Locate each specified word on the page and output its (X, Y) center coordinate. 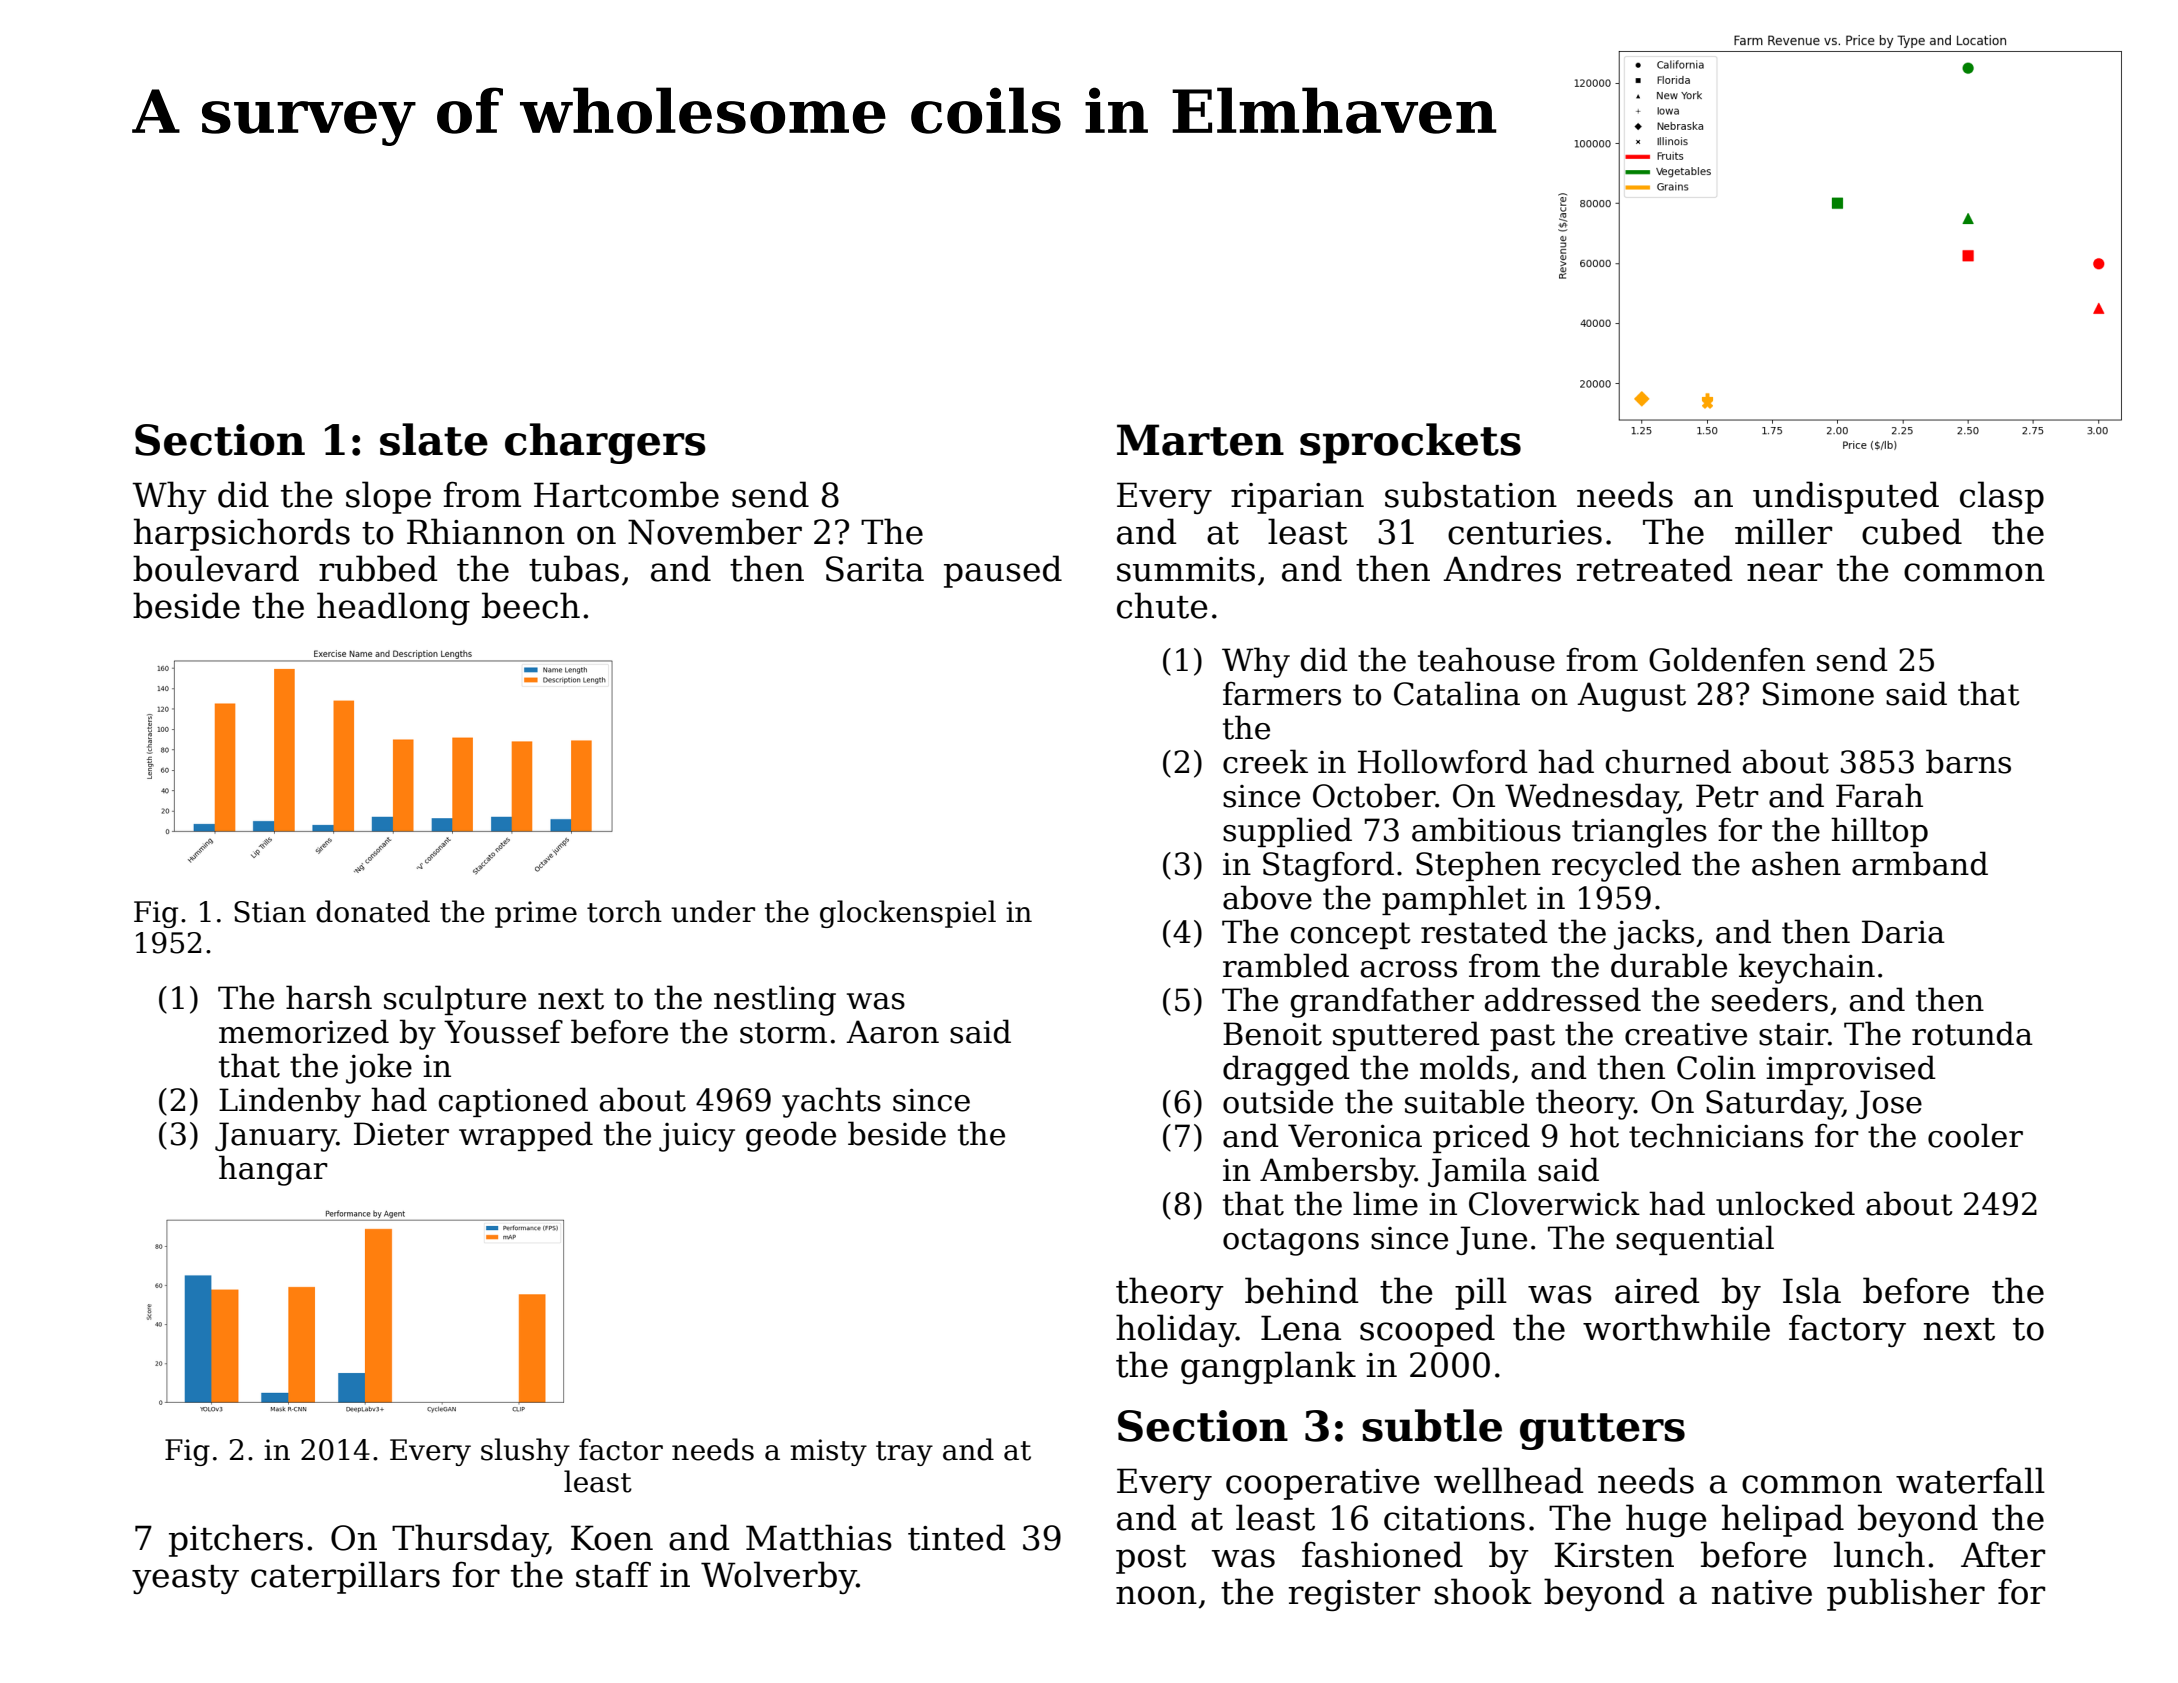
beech (531, 605)
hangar (273, 1170)
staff (613, 1574)
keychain (1807, 968)
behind (1302, 1290)
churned (1668, 761)
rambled (1286, 965)
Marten (1200, 440)
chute (1162, 605)
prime (536, 914)
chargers (605, 443)
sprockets (1410, 443)
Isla (1812, 1290)
